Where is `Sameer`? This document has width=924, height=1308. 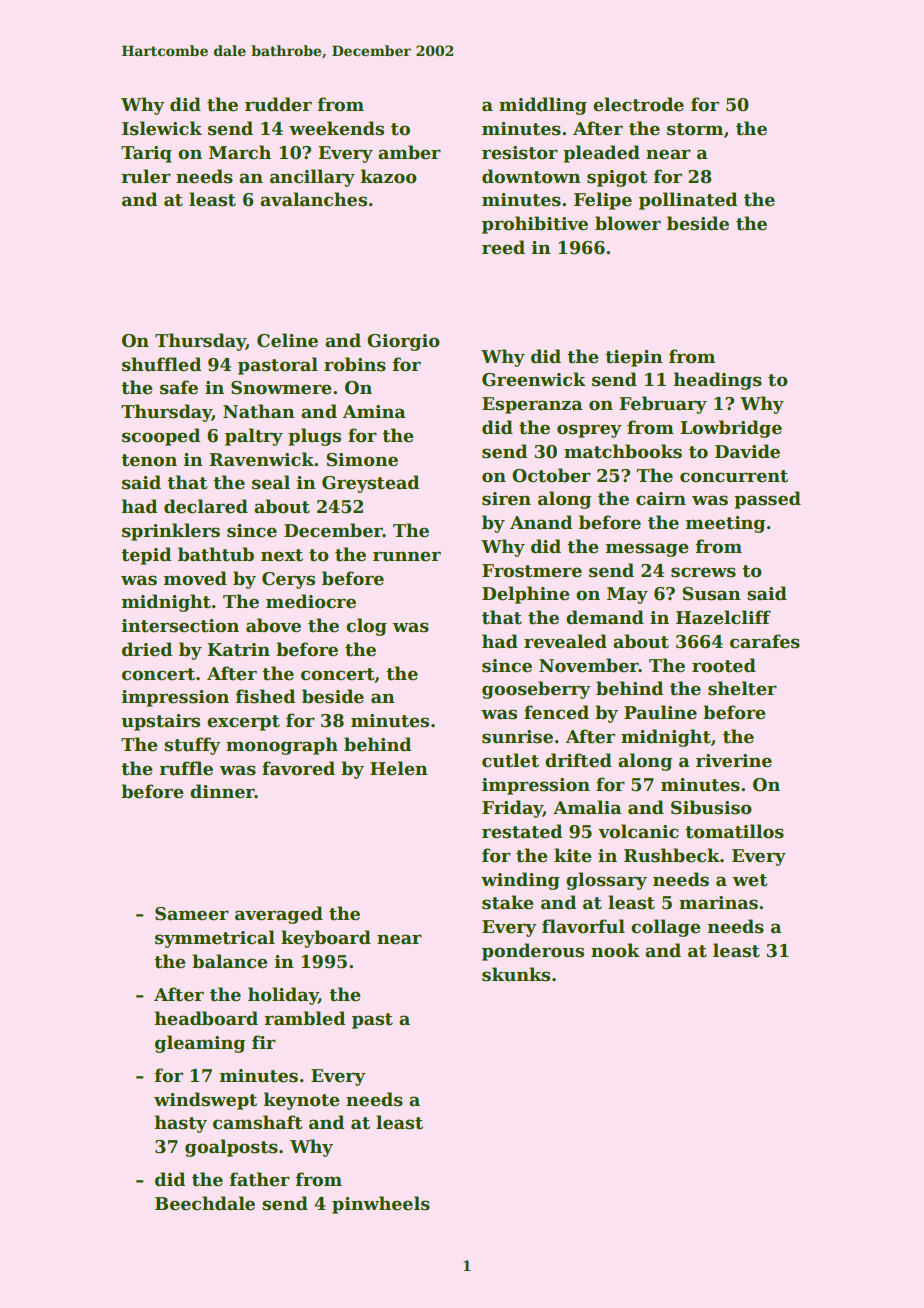
Sameer is located at coordinates (192, 914).
